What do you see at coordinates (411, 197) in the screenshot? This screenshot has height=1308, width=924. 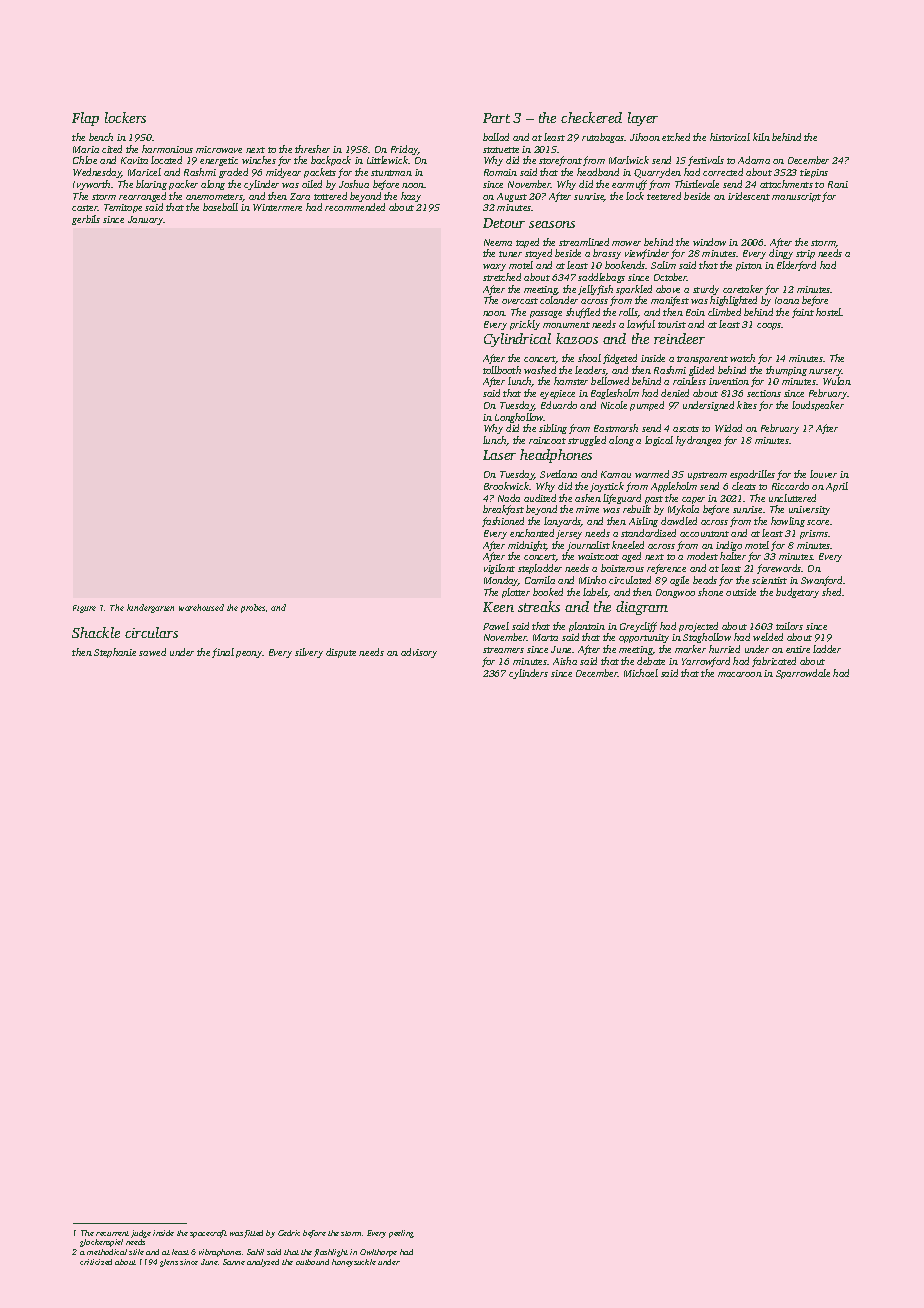 I see `hazy` at bounding box center [411, 197].
